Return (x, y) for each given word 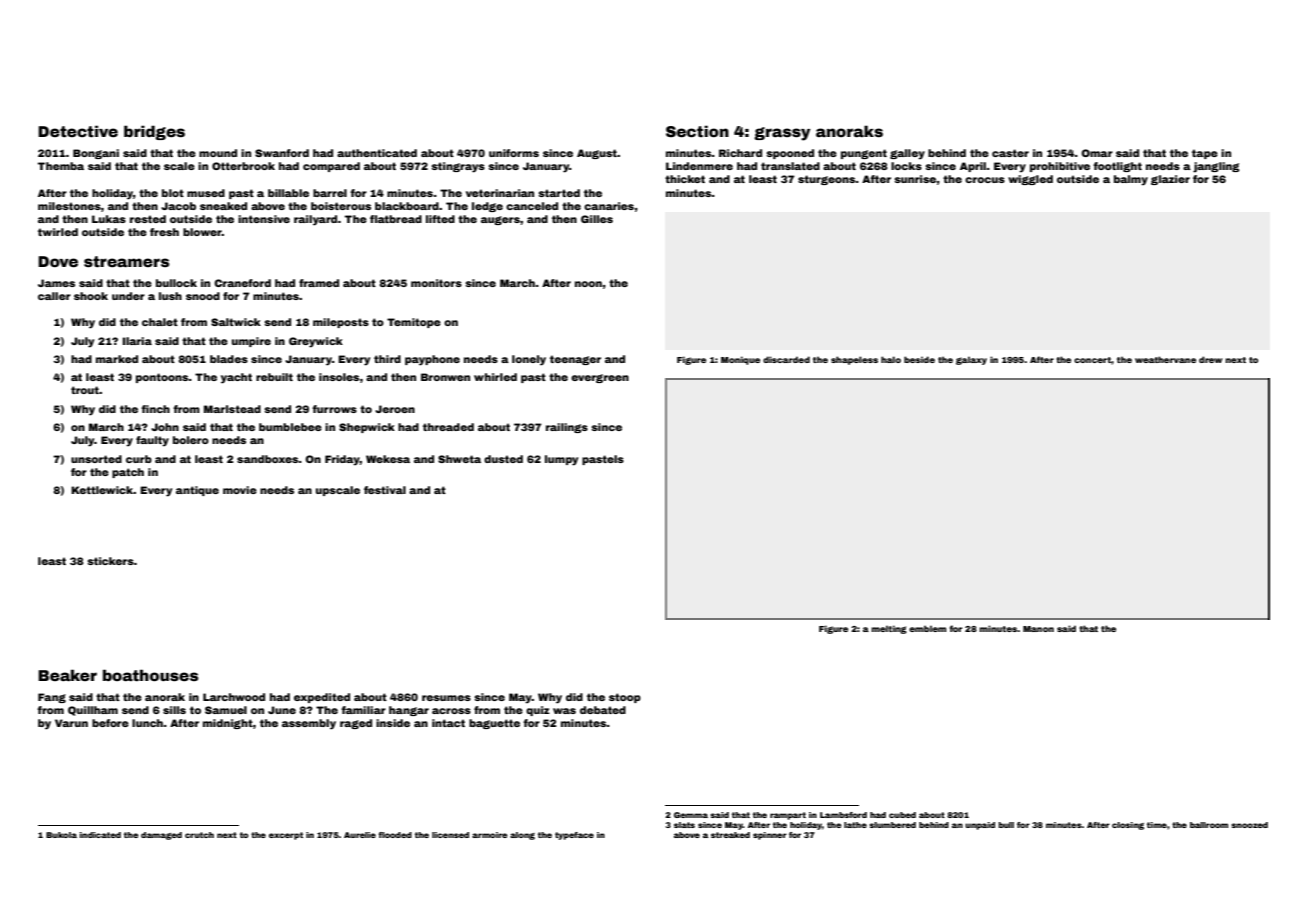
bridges (154, 132)
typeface (574, 836)
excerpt (286, 836)
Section (697, 131)
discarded (786, 359)
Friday (342, 460)
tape (1205, 154)
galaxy (971, 360)
